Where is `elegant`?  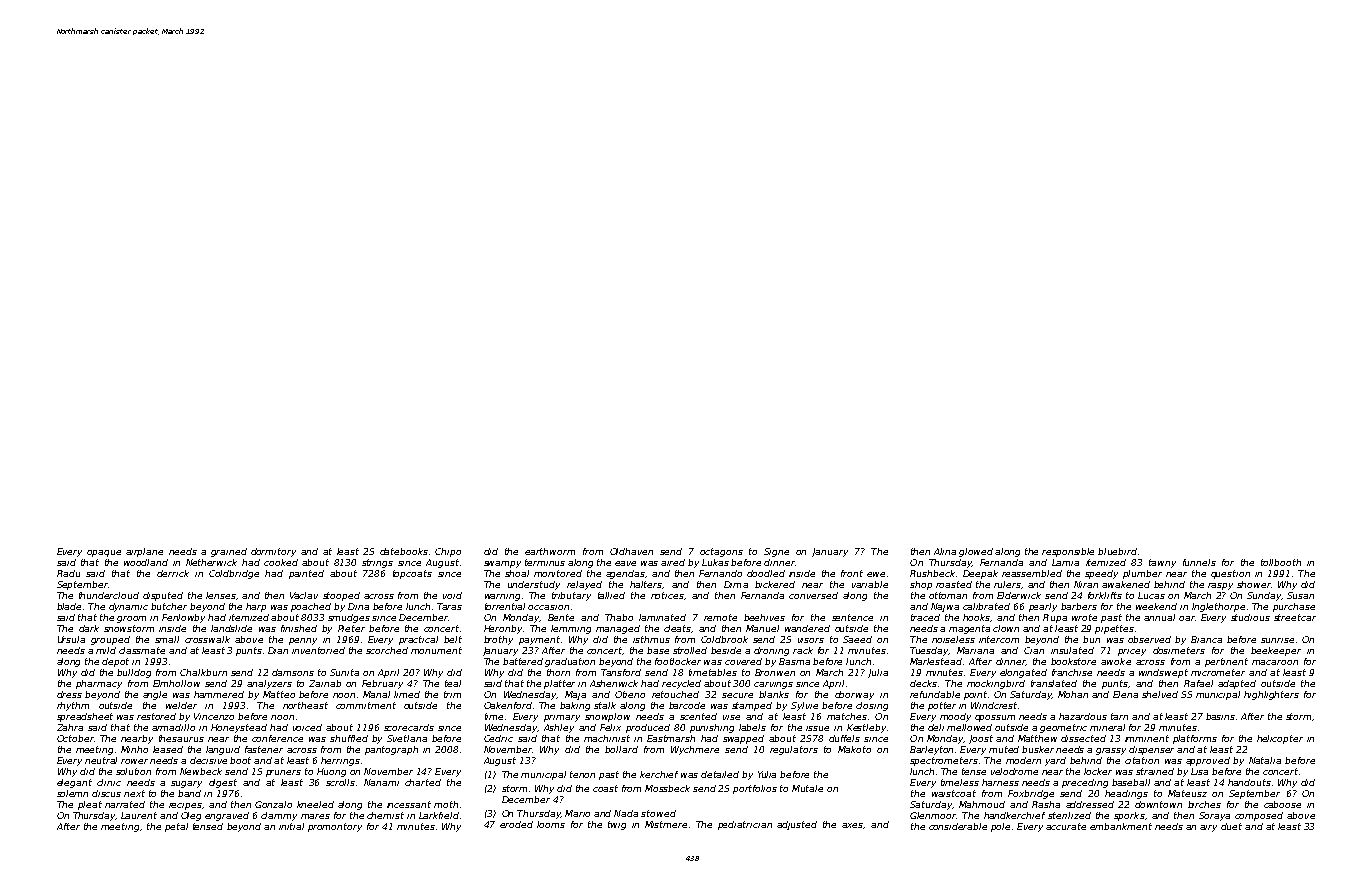 elegant is located at coordinates (74, 783).
